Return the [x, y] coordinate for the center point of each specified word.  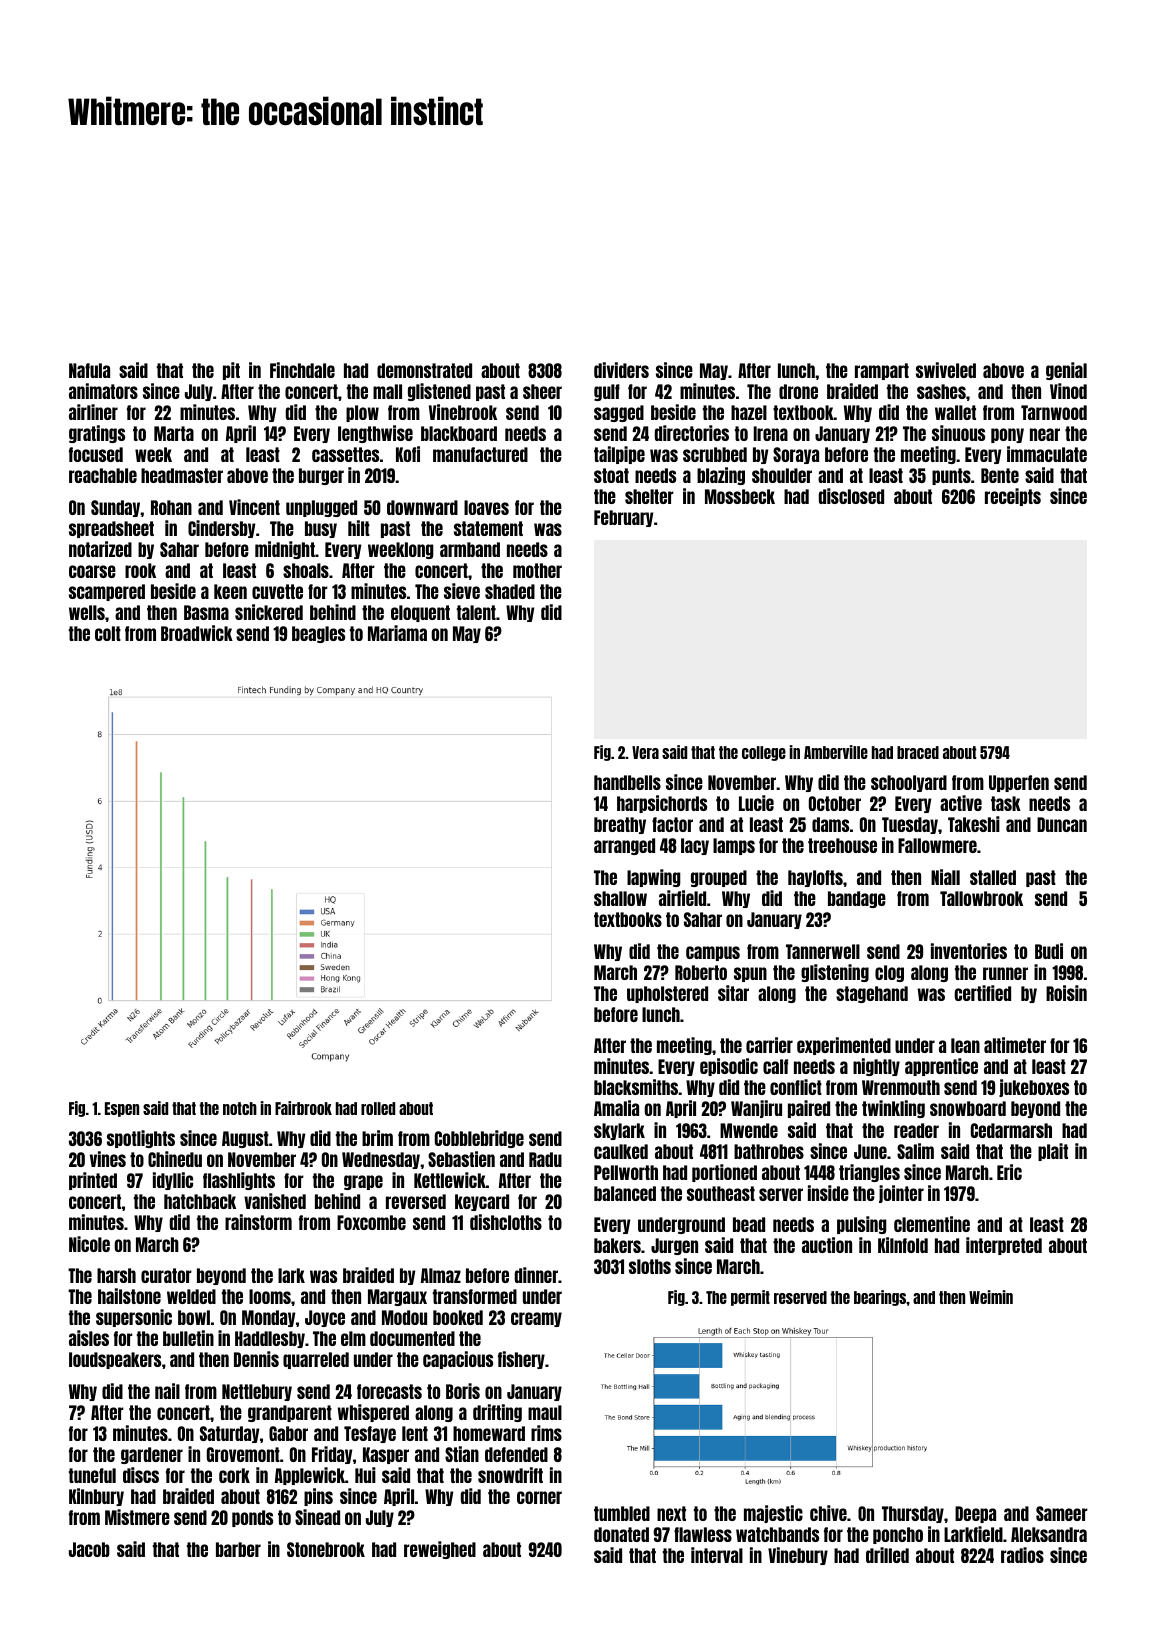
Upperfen [1019, 783]
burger [321, 476]
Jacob [89, 1549]
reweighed [440, 1550]
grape [363, 1182]
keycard [482, 1202]
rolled [378, 1108]
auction [827, 1245]
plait [1053, 1152]
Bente [1000, 475]
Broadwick [197, 633]
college [764, 753]
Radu [545, 1159]
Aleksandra [1049, 1534]
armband [470, 549]
